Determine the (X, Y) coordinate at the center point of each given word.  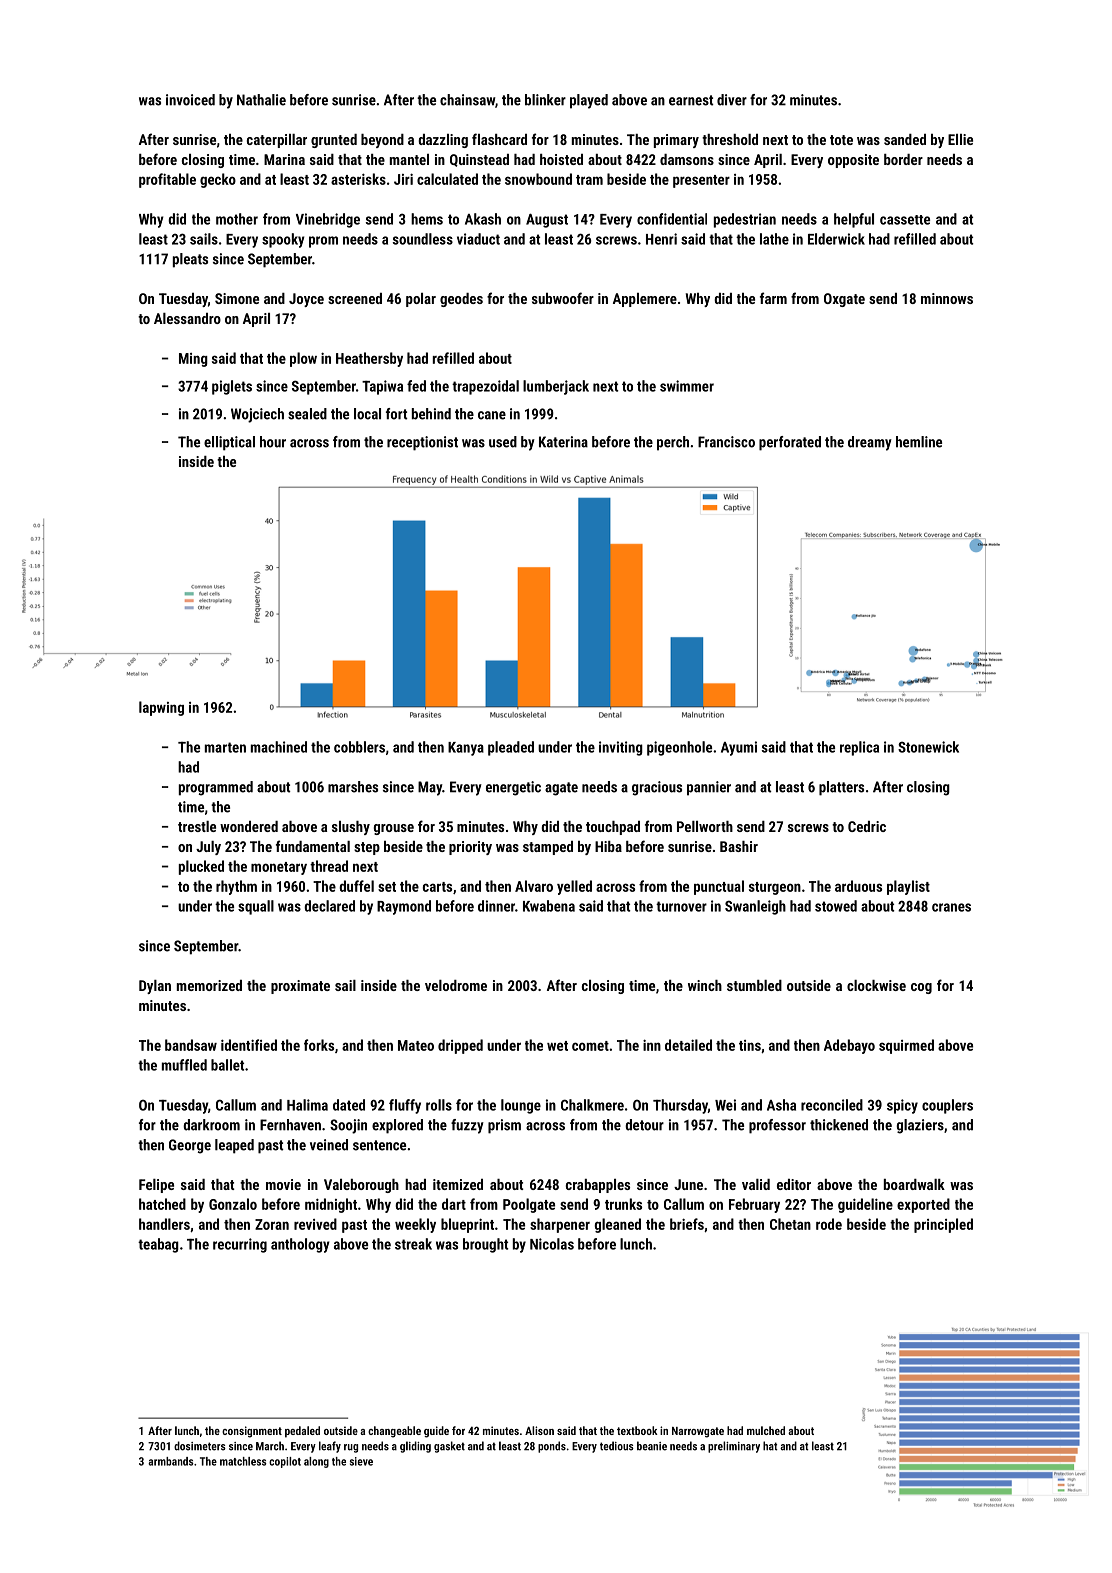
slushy (351, 828)
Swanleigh (755, 907)
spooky (283, 240)
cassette (905, 220)
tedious (617, 1446)
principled (943, 1225)
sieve (361, 1461)
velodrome (456, 985)
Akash (483, 219)
